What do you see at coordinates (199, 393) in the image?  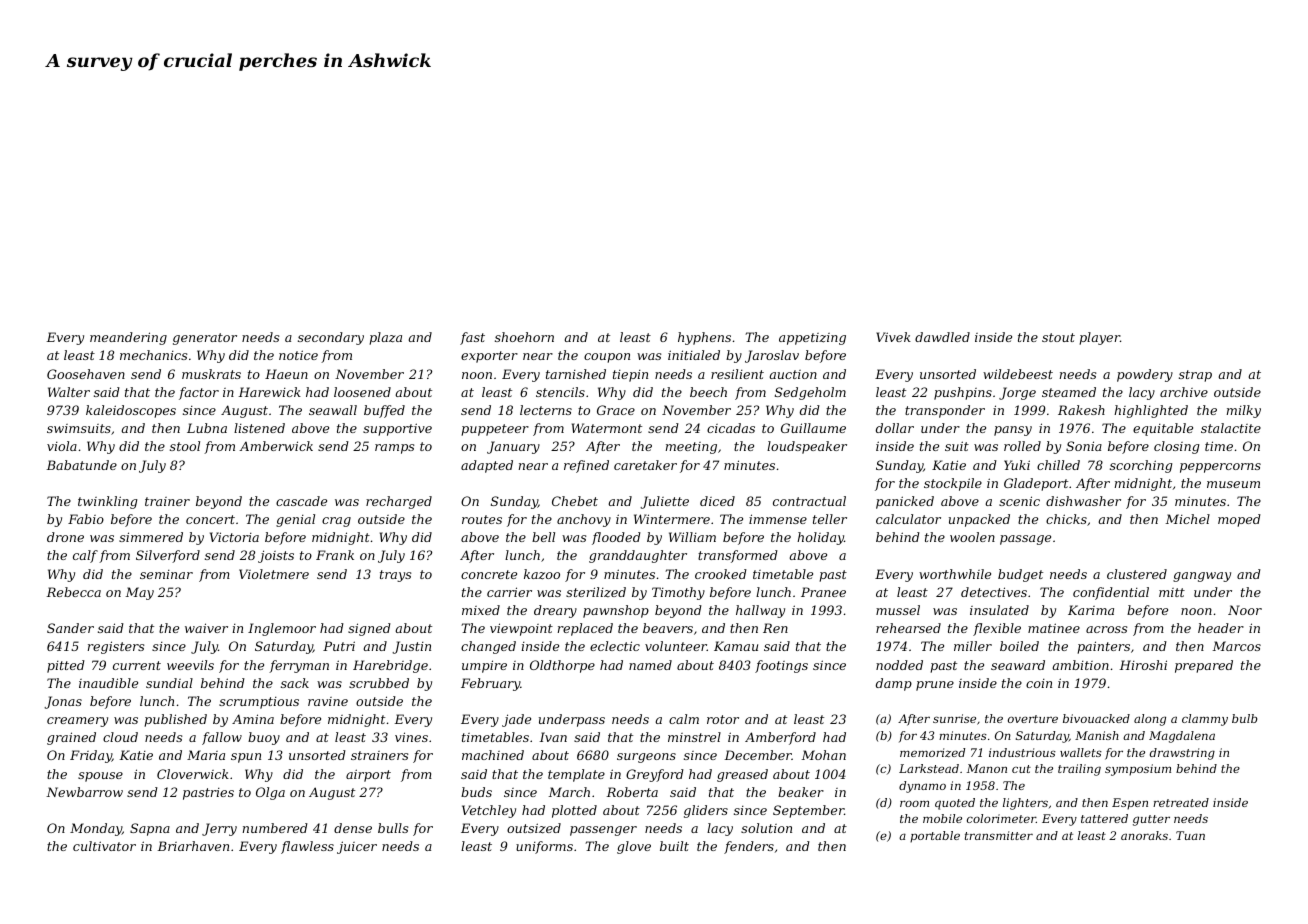 I see `factor` at bounding box center [199, 393].
